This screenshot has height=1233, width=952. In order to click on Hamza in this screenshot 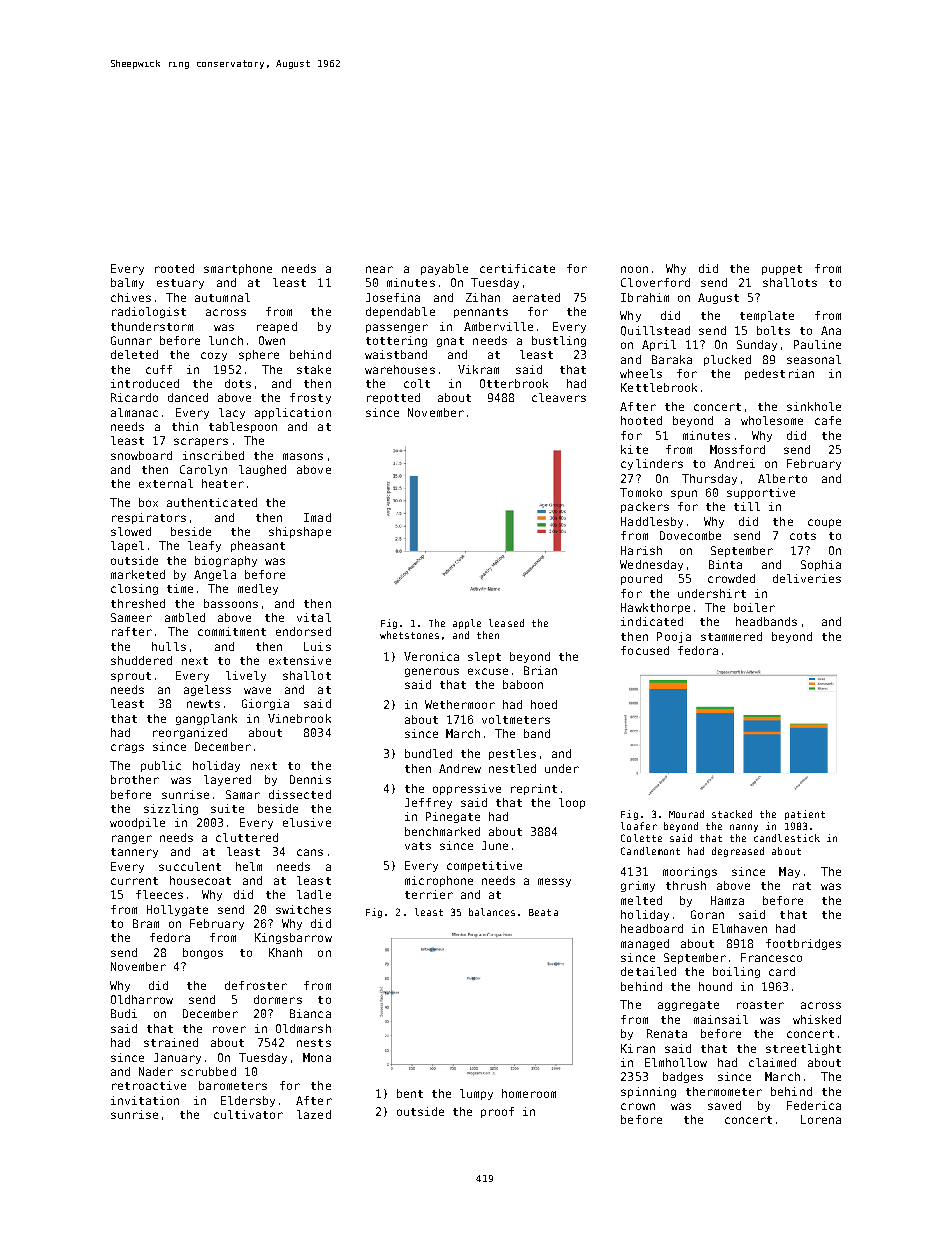, I will do `click(727, 900)`.
